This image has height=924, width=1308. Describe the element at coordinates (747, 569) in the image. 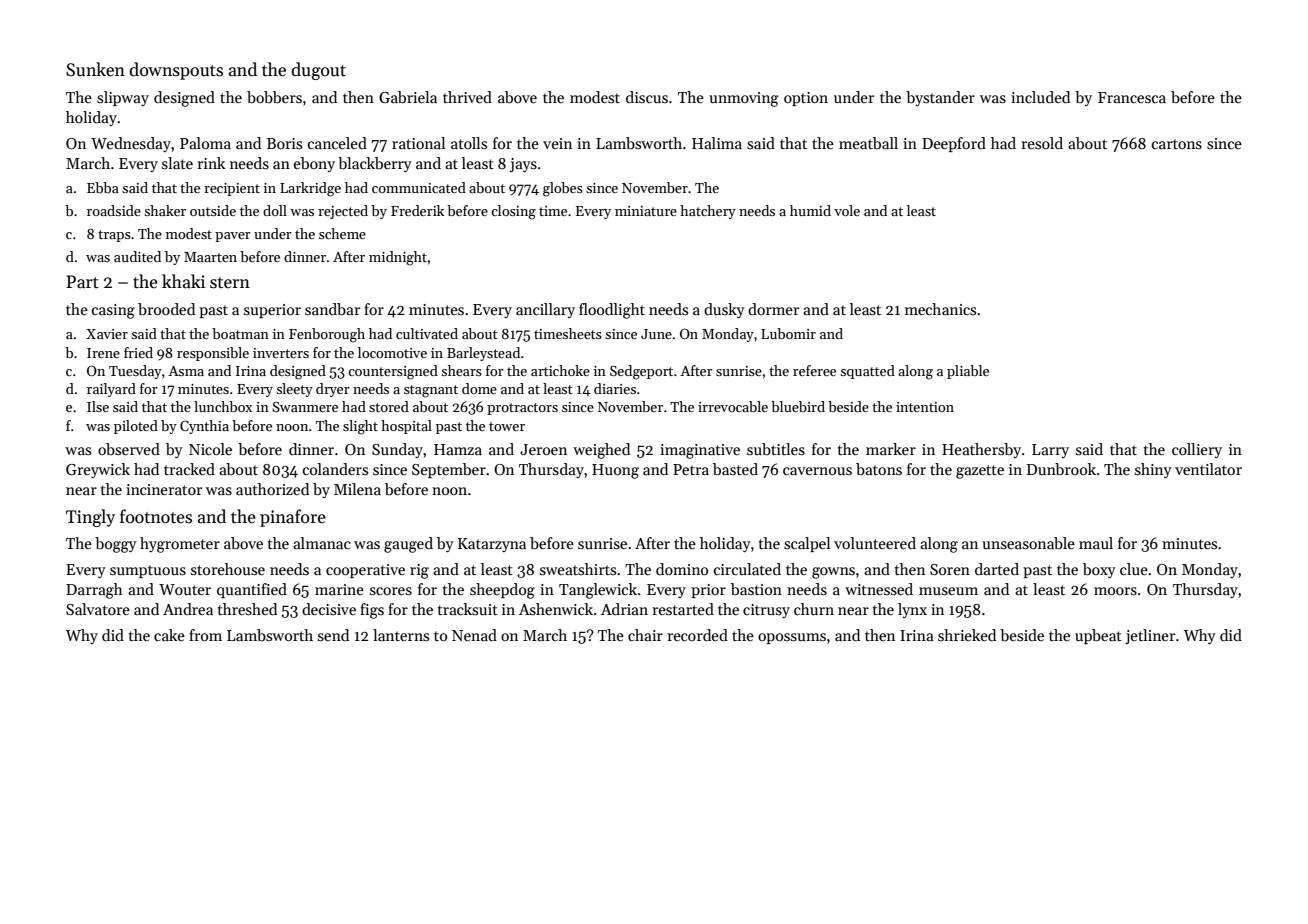

I see `circulated` at that location.
